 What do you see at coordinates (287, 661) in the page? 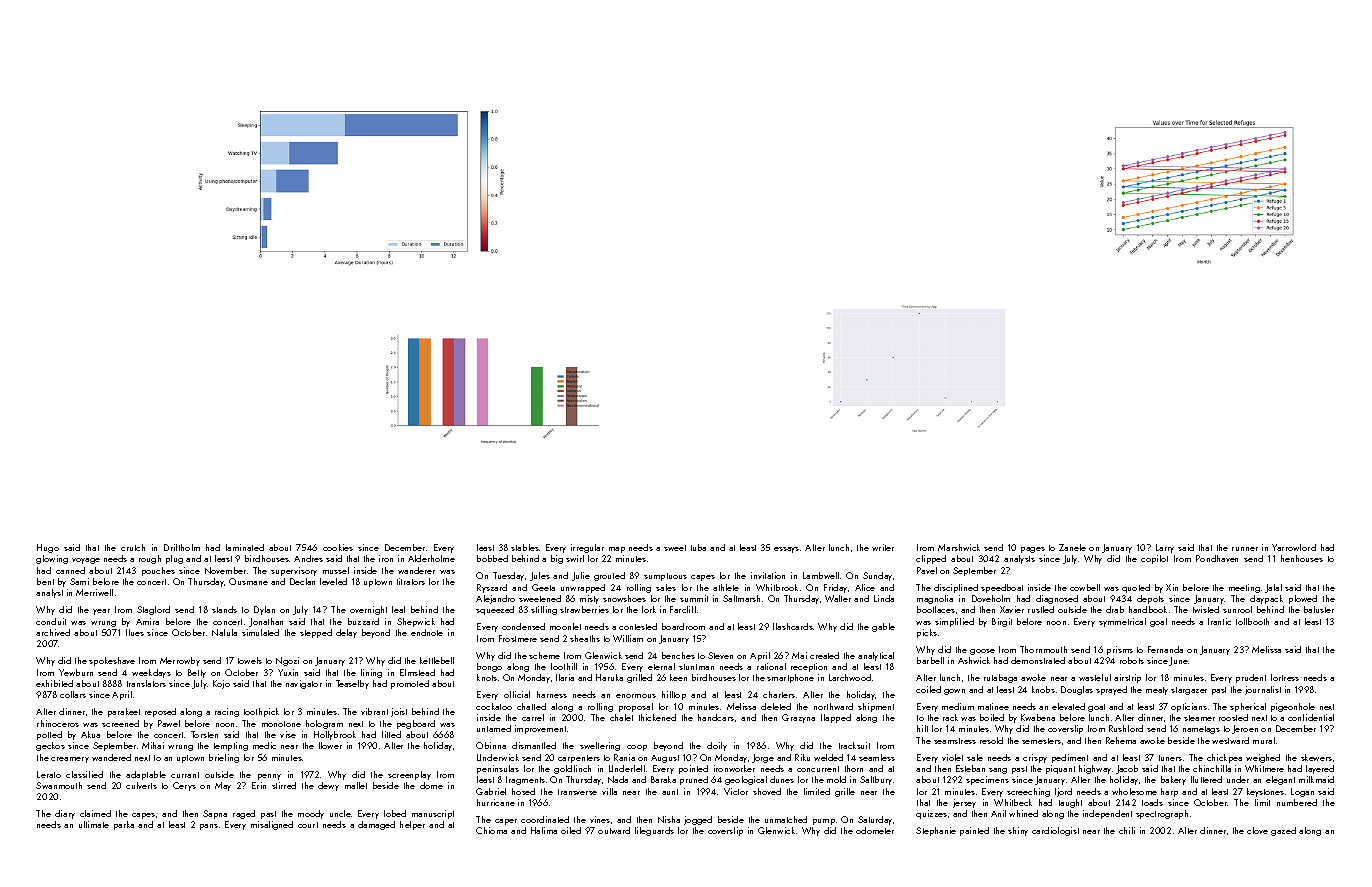
I see `Ngozi` at bounding box center [287, 661].
